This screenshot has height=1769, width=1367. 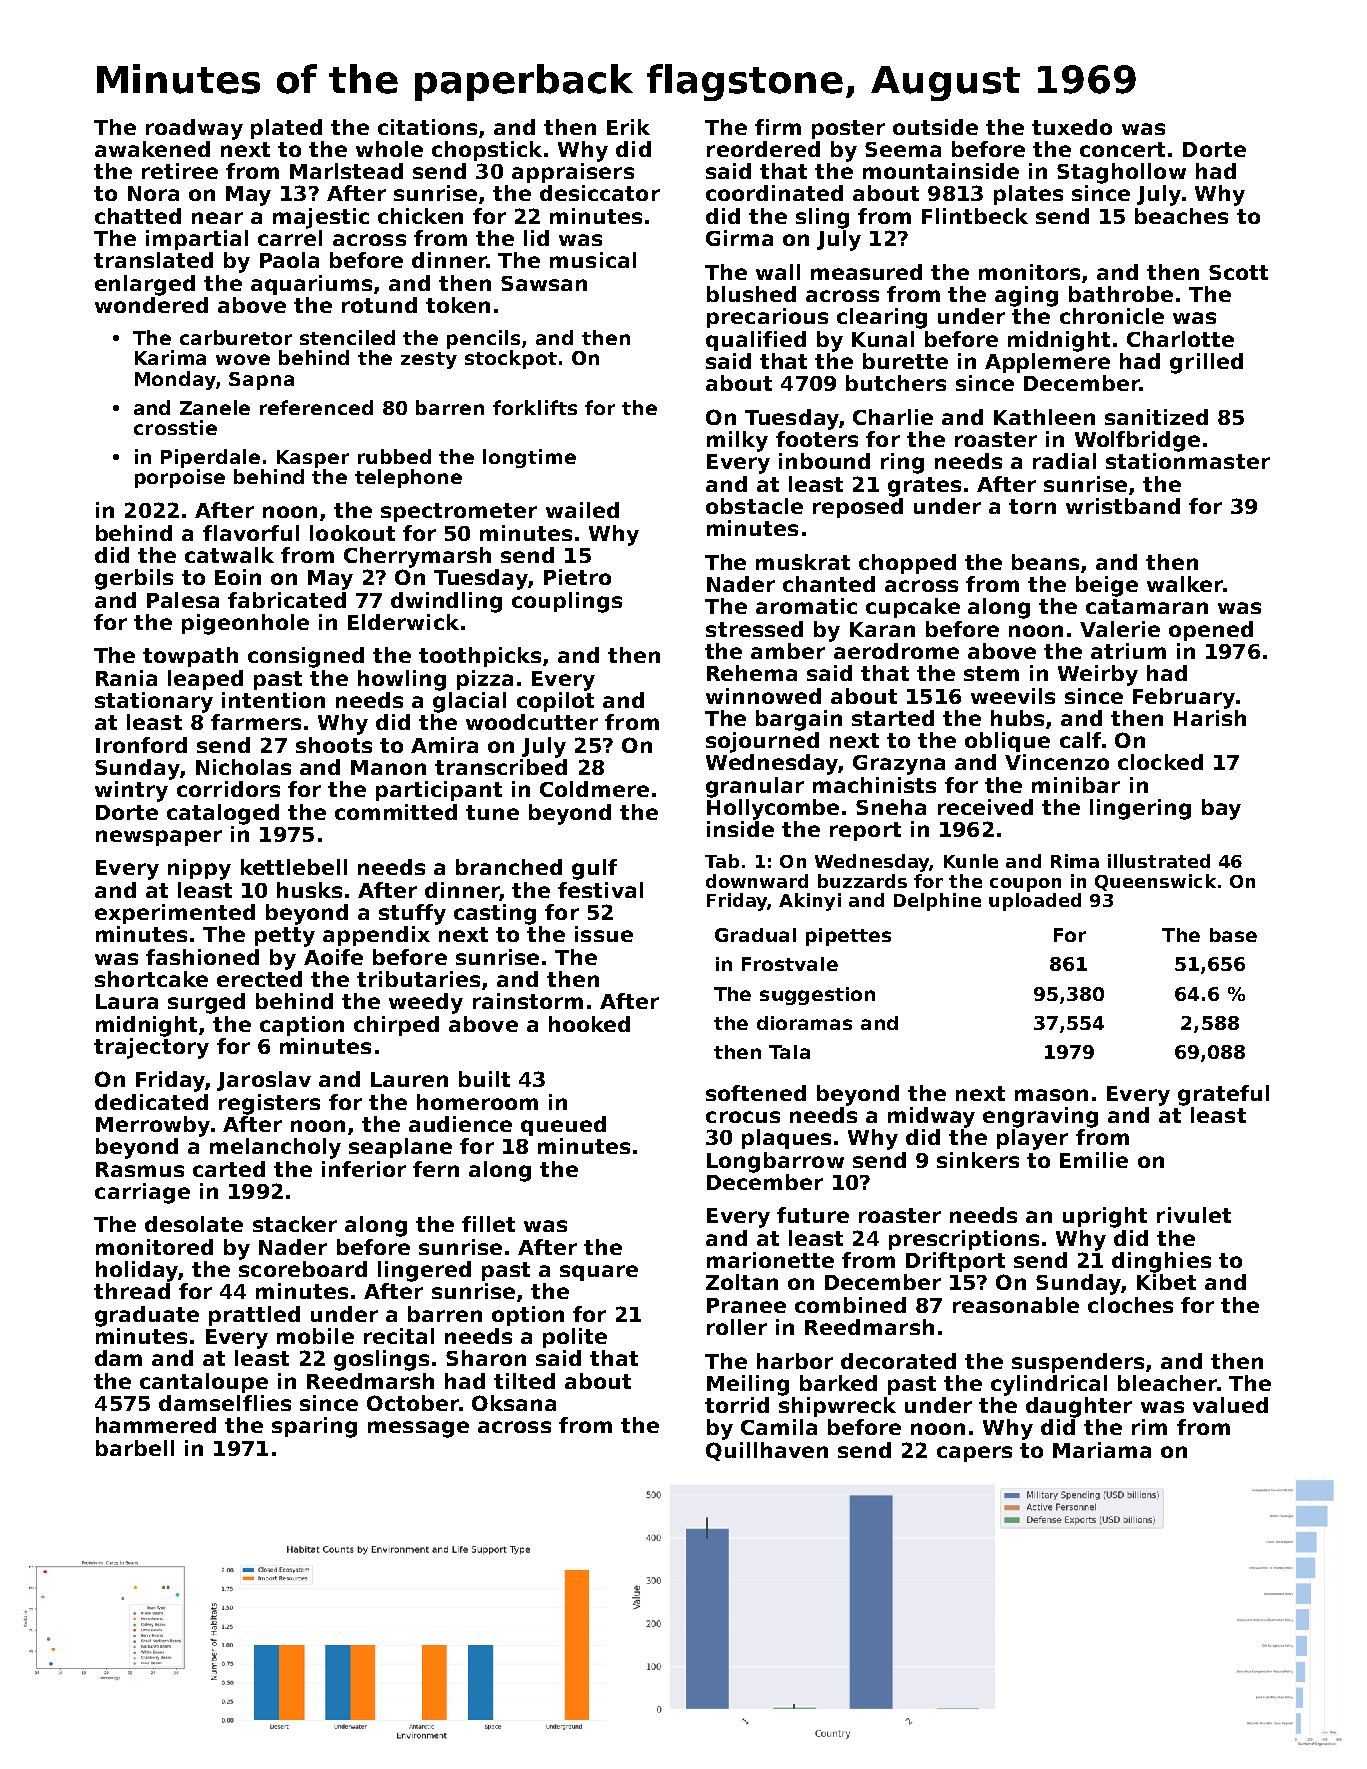 What do you see at coordinates (142, 1193) in the screenshot?
I see `carriage` at bounding box center [142, 1193].
